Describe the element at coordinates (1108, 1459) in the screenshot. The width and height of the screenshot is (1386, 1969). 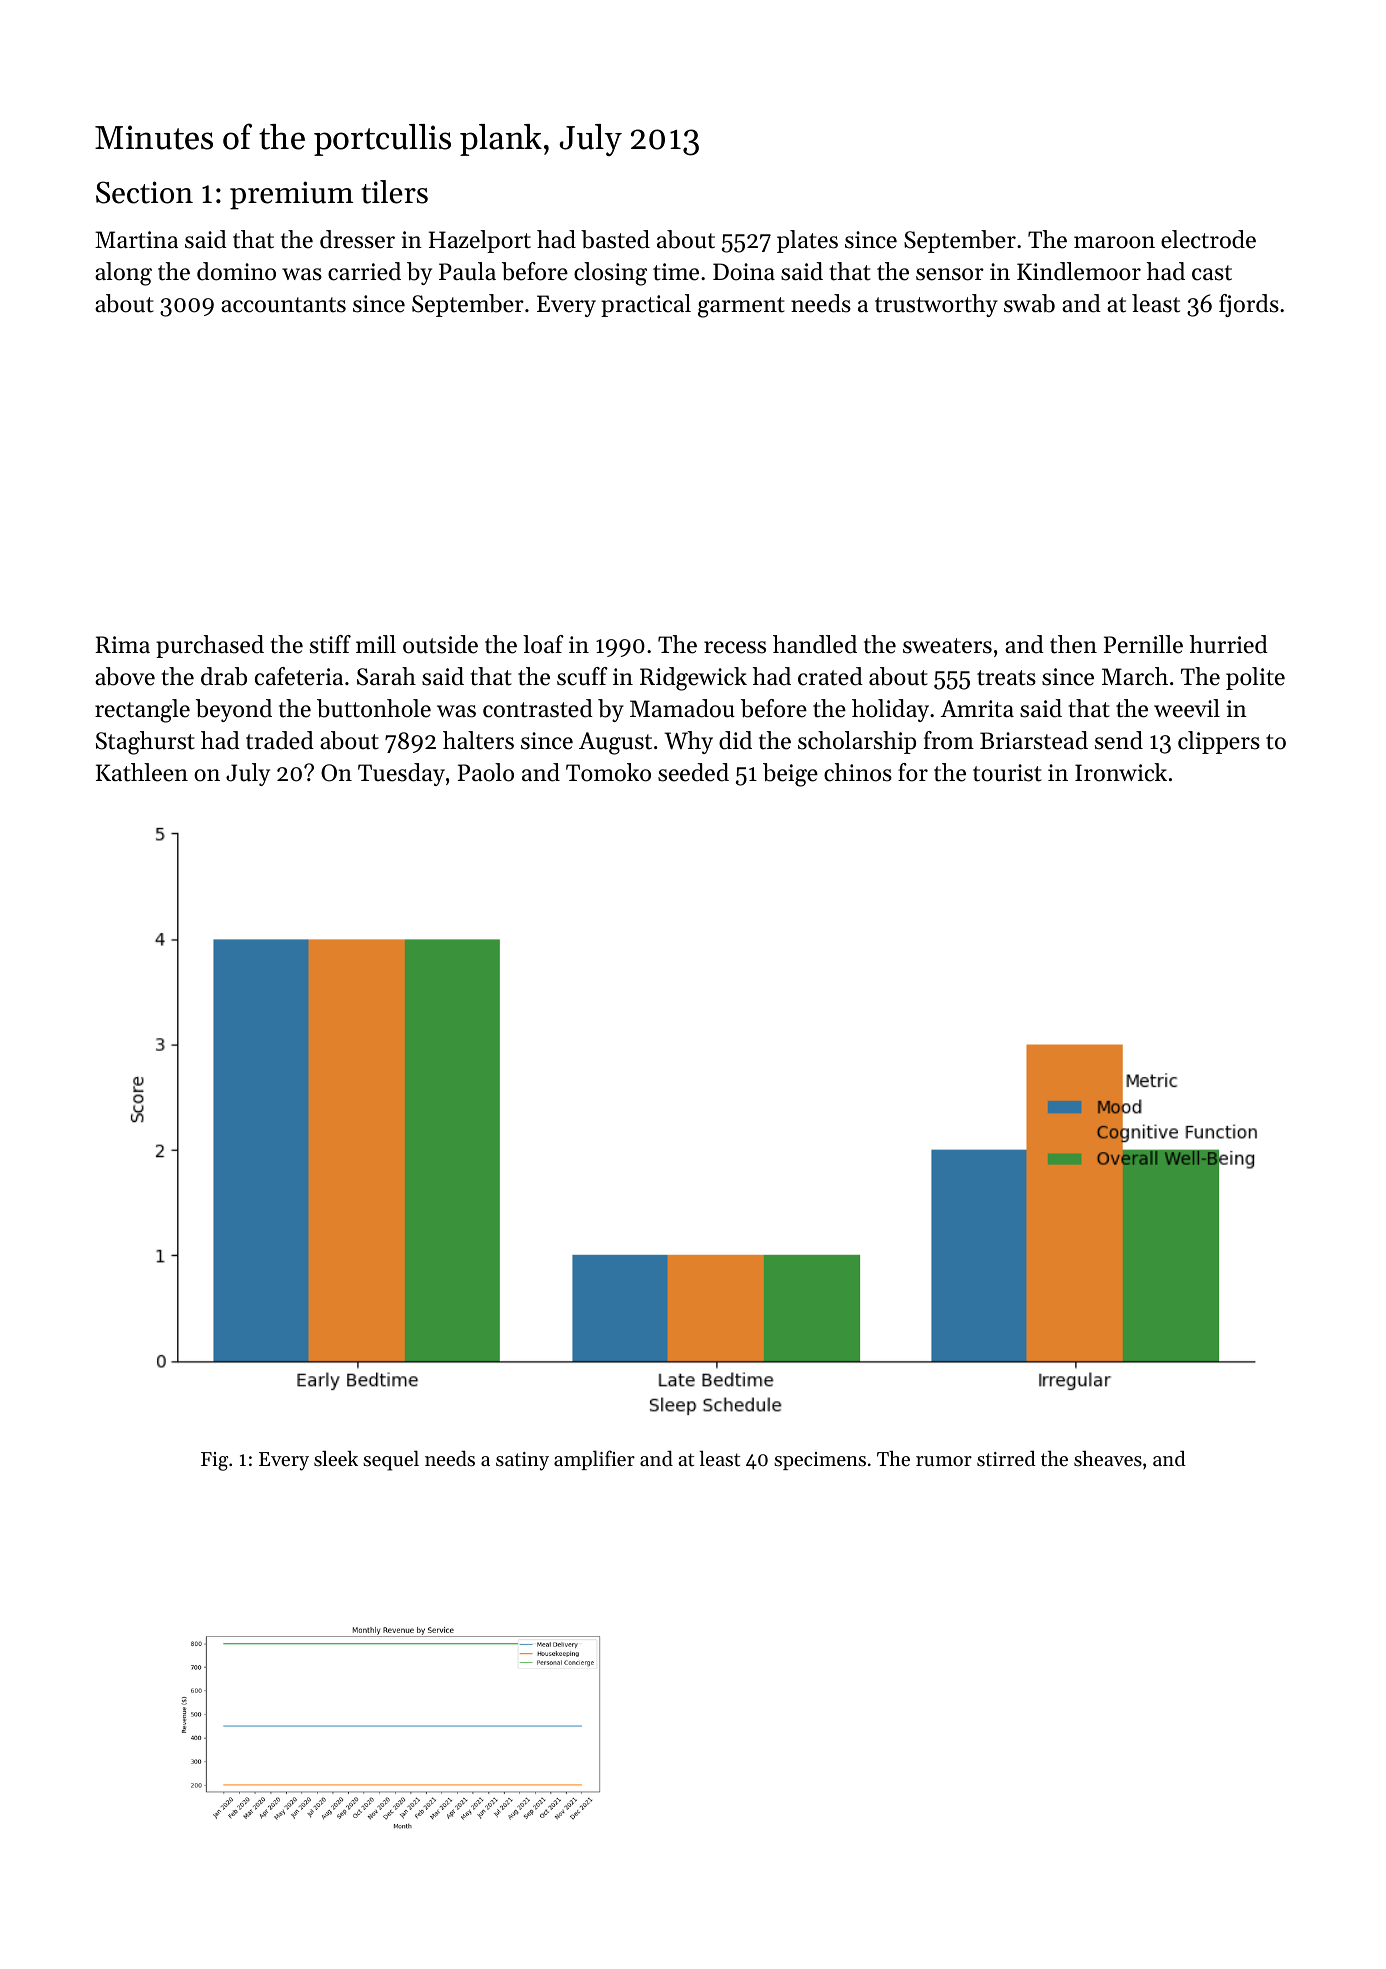
I see `sheaves` at that location.
